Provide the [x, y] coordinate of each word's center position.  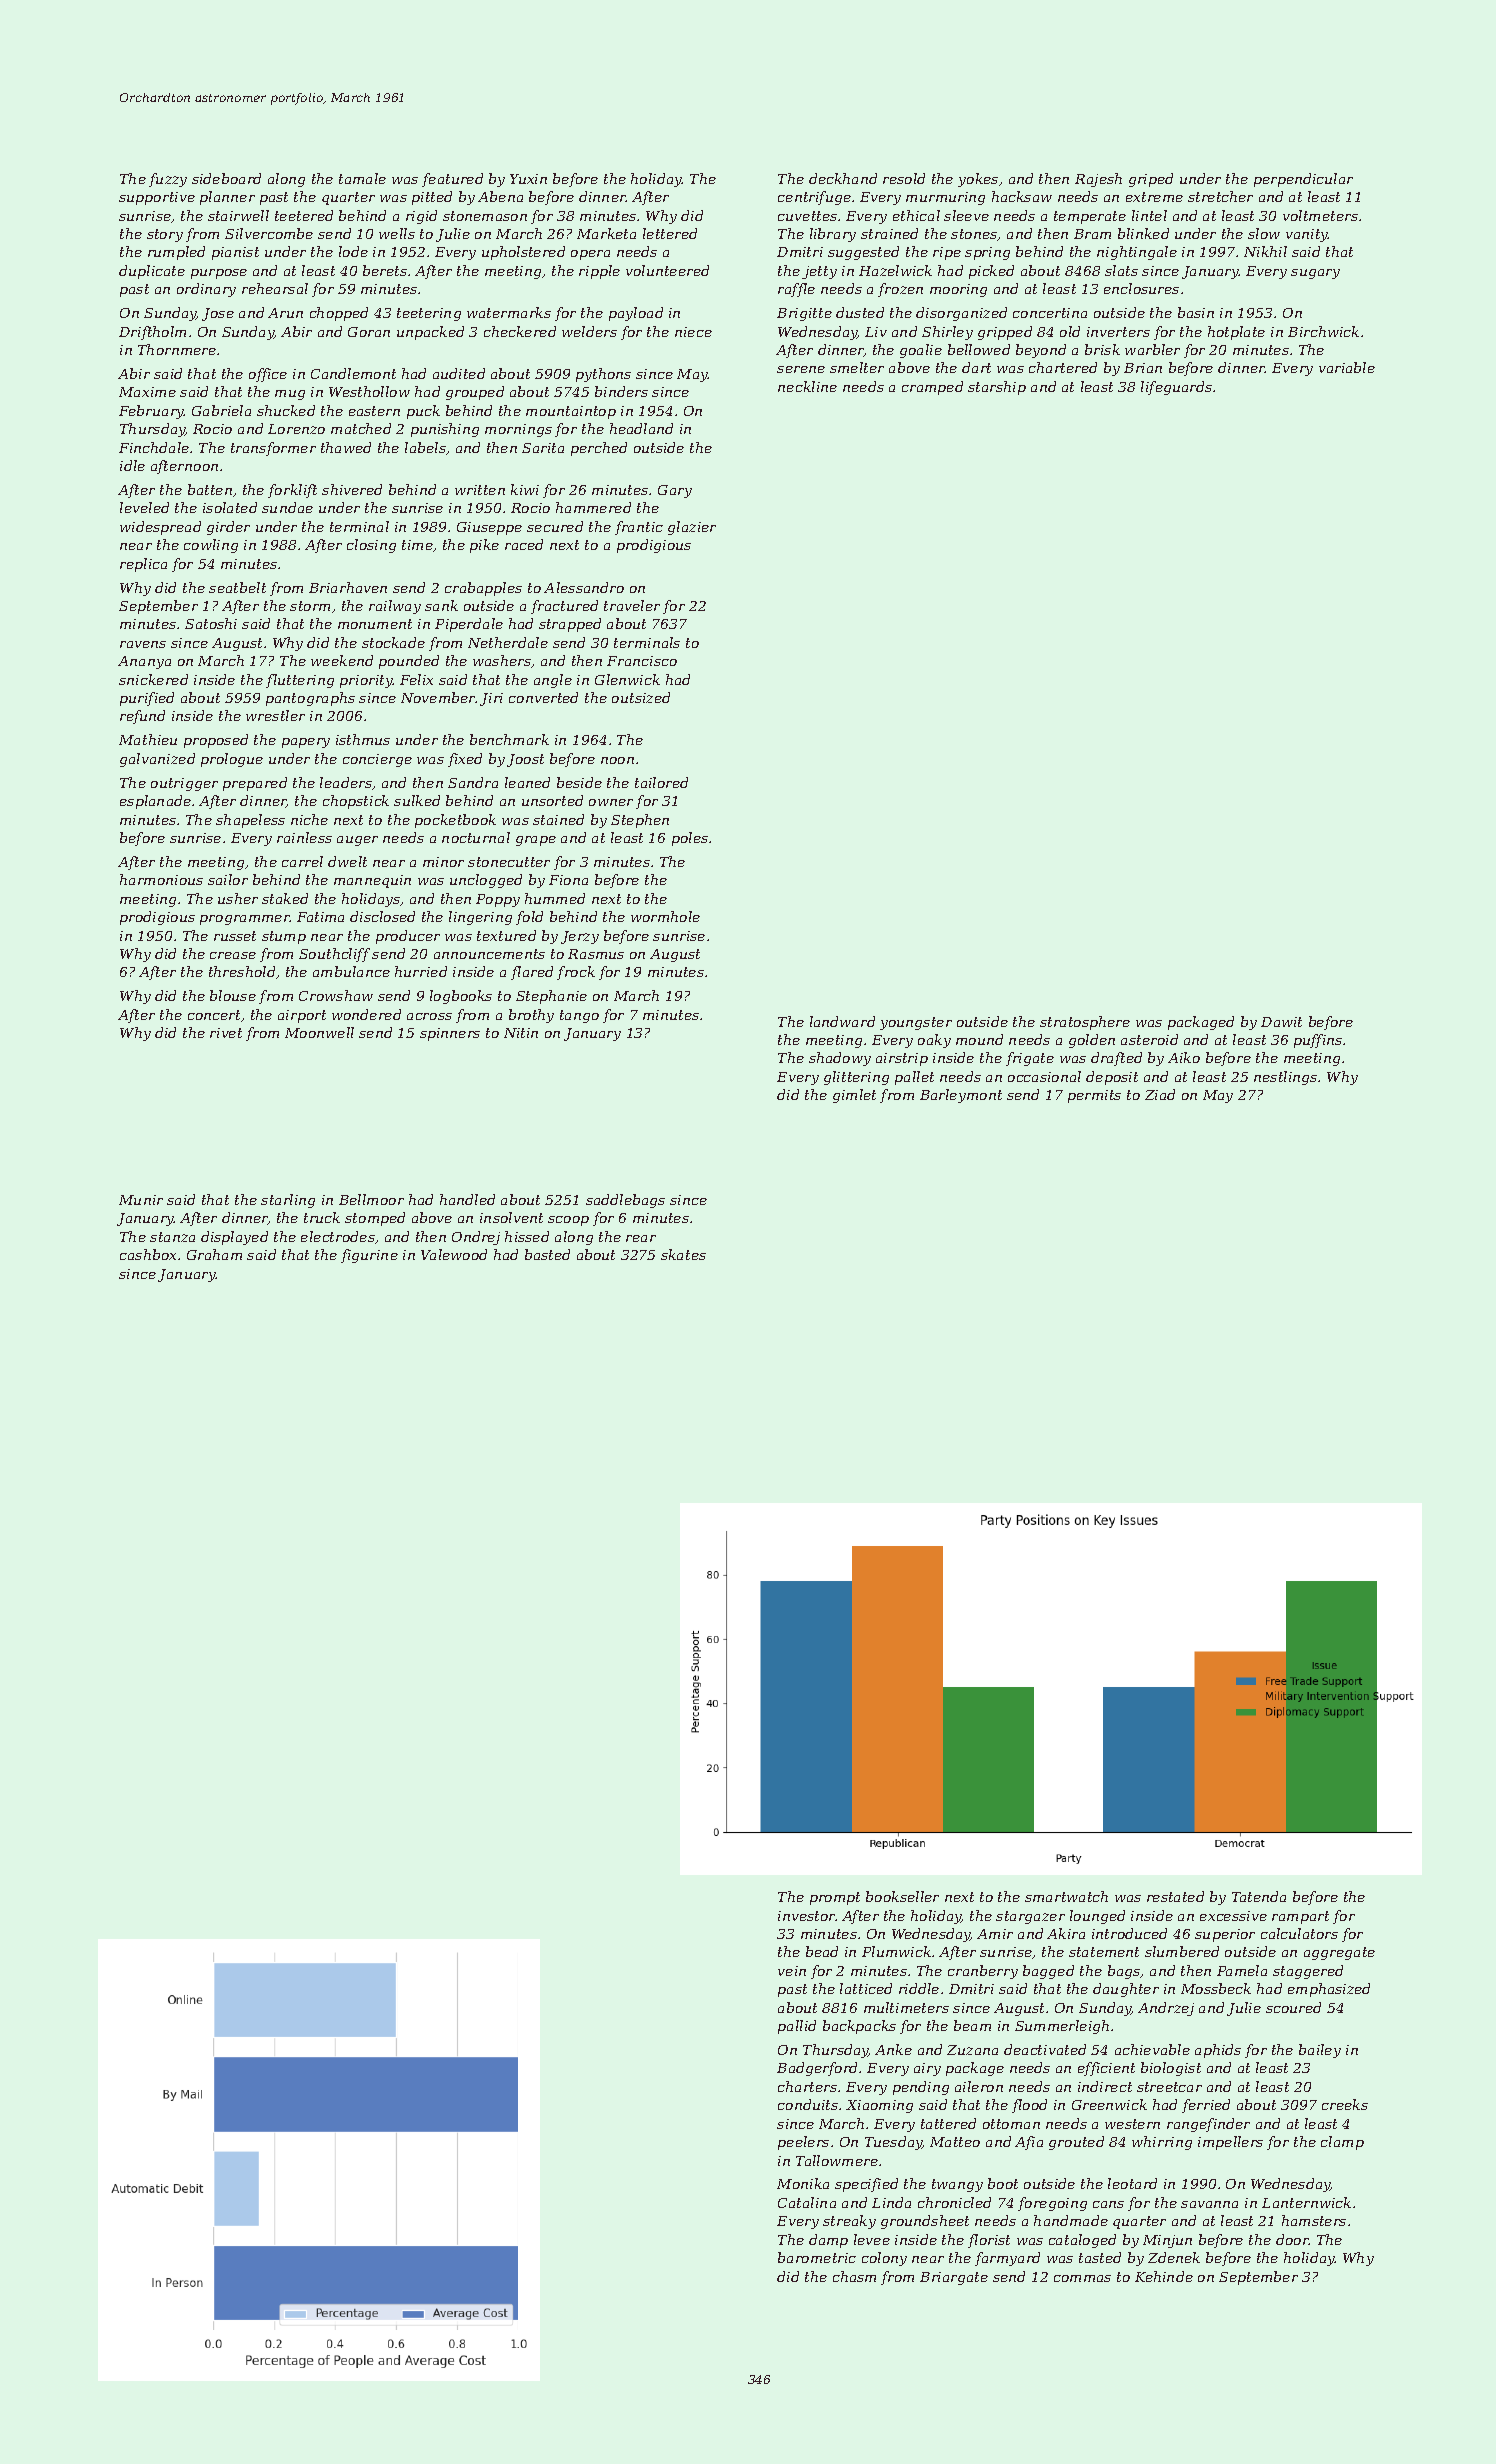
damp [828, 2241]
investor [807, 1916]
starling [288, 1201]
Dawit [1281, 1022]
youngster [916, 1023]
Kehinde [1164, 2276]
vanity [1307, 235]
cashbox [148, 1254]
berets [385, 270]
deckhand [843, 178]
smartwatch [1066, 1896]
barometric [817, 2257]
